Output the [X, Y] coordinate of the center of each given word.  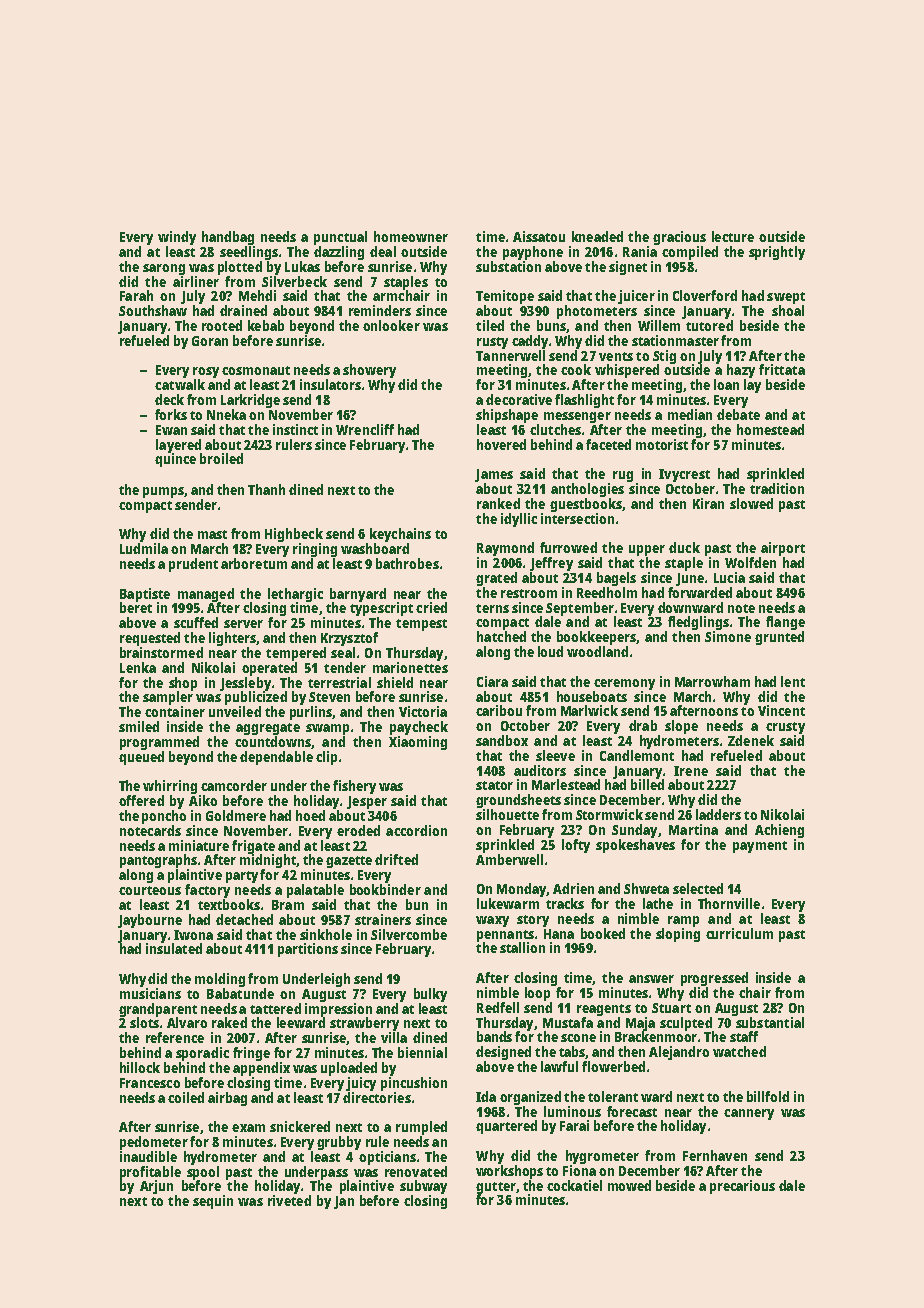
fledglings [698, 623]
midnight [268, 861]
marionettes [410, 667]
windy [177, 238]
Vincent [781, 710]
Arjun [156, 1187]
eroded [358, 830]
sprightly [777, 253]
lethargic [295, 595]
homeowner [411, 236]
